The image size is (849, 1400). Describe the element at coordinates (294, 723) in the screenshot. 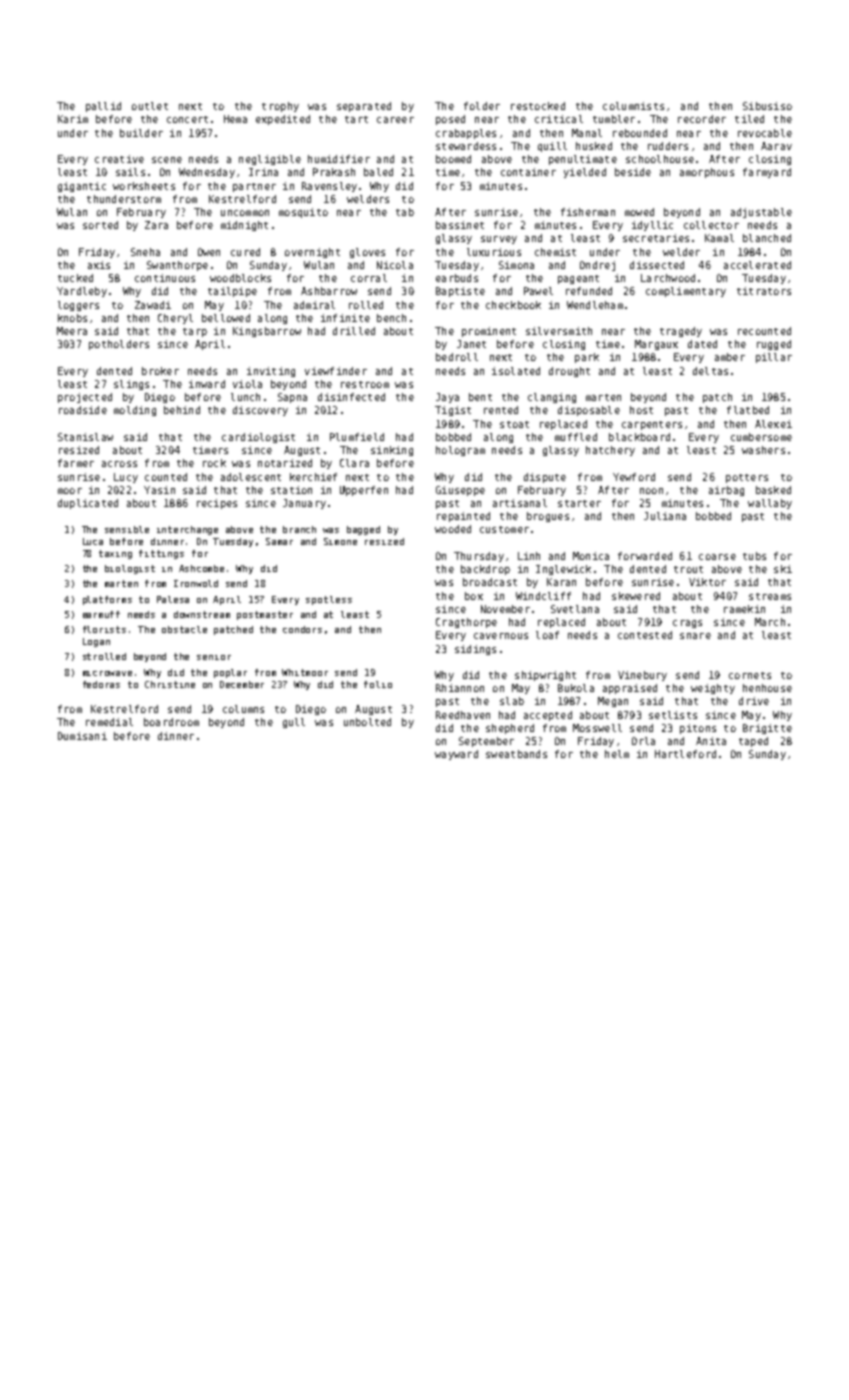

I see `gull` at that location.
